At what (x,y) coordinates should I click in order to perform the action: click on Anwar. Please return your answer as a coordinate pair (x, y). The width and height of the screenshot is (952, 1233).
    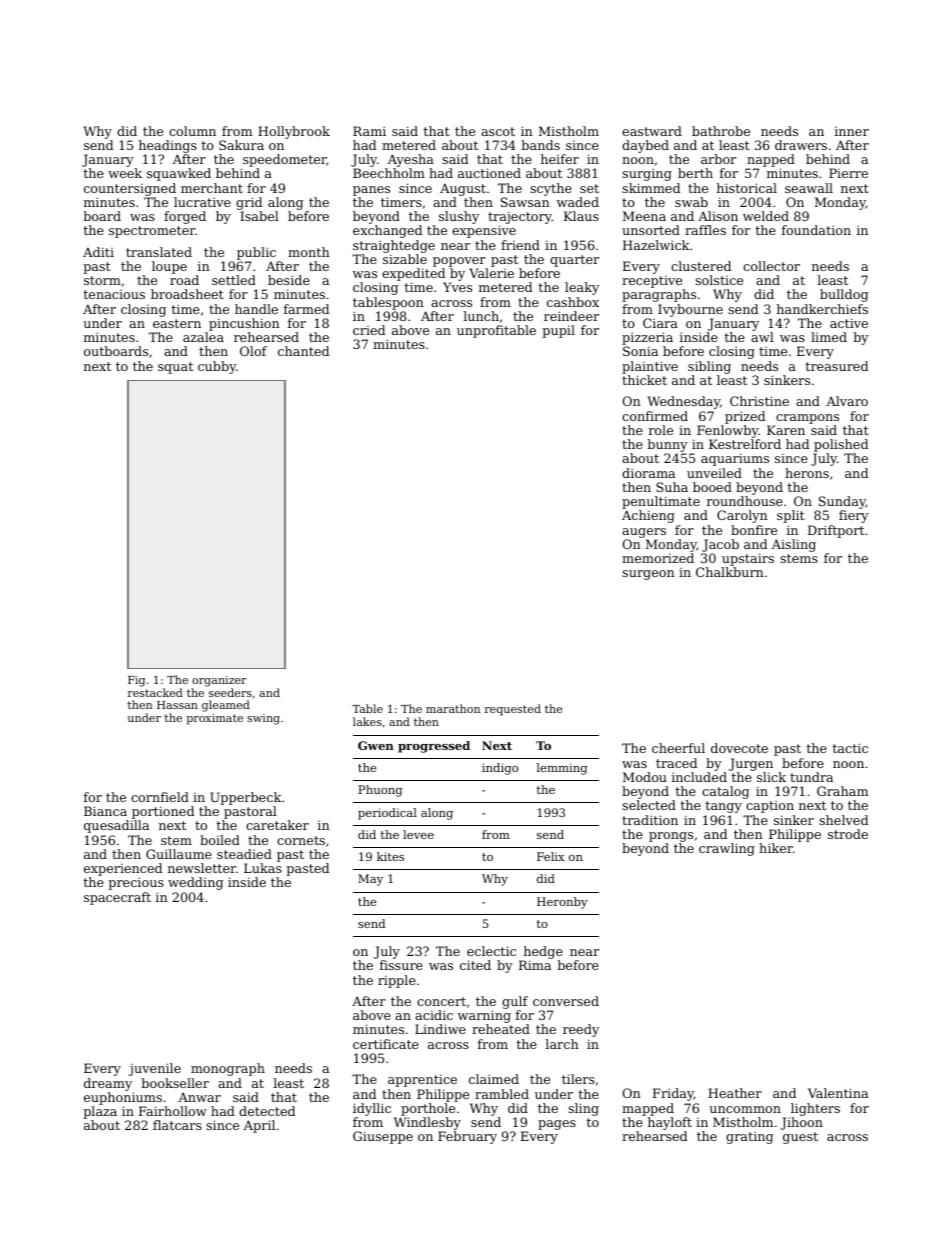
    Looking at the image, I should click on (199, 1097).
